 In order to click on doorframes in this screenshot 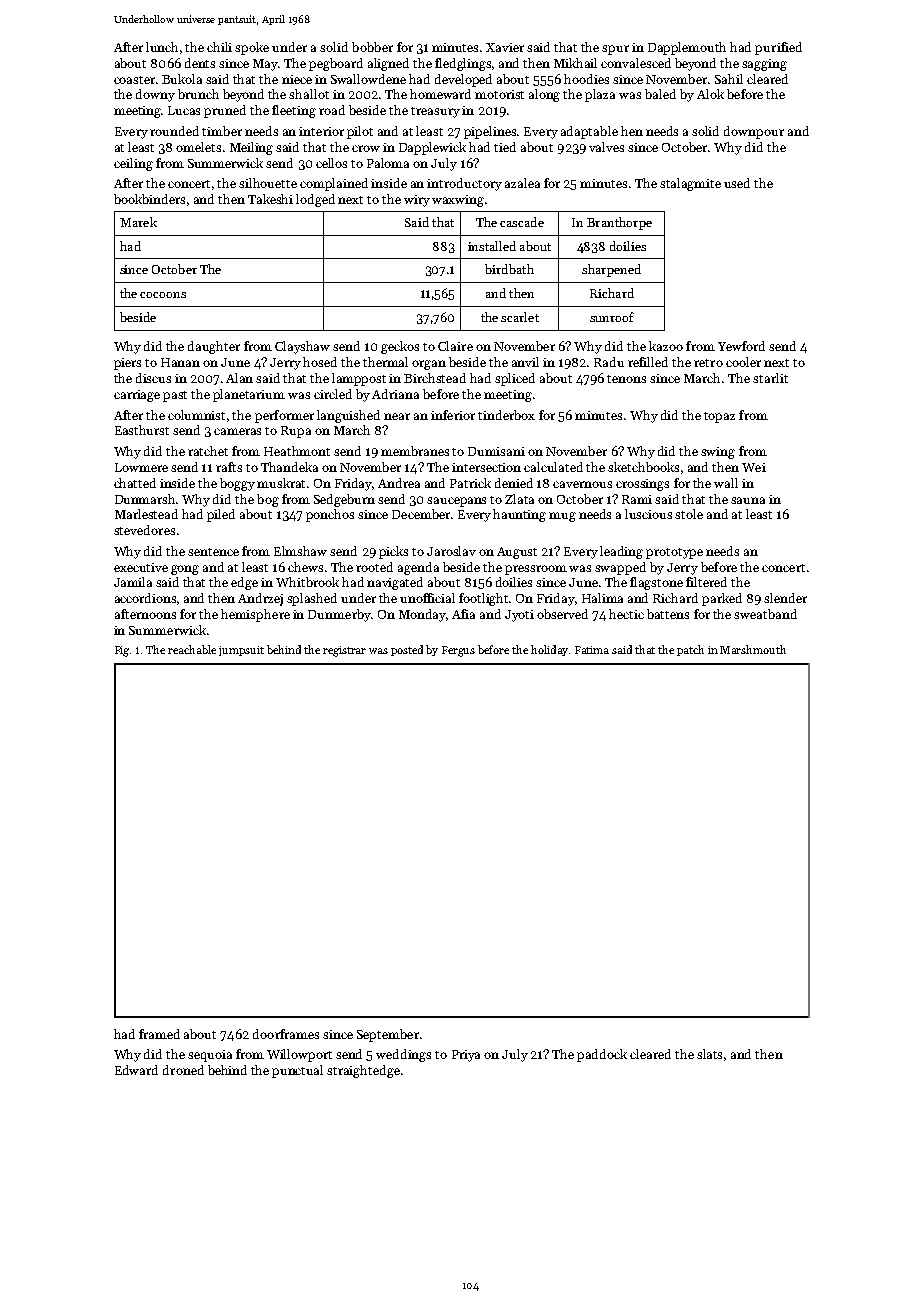, I will do `click(286, 1034)`.
